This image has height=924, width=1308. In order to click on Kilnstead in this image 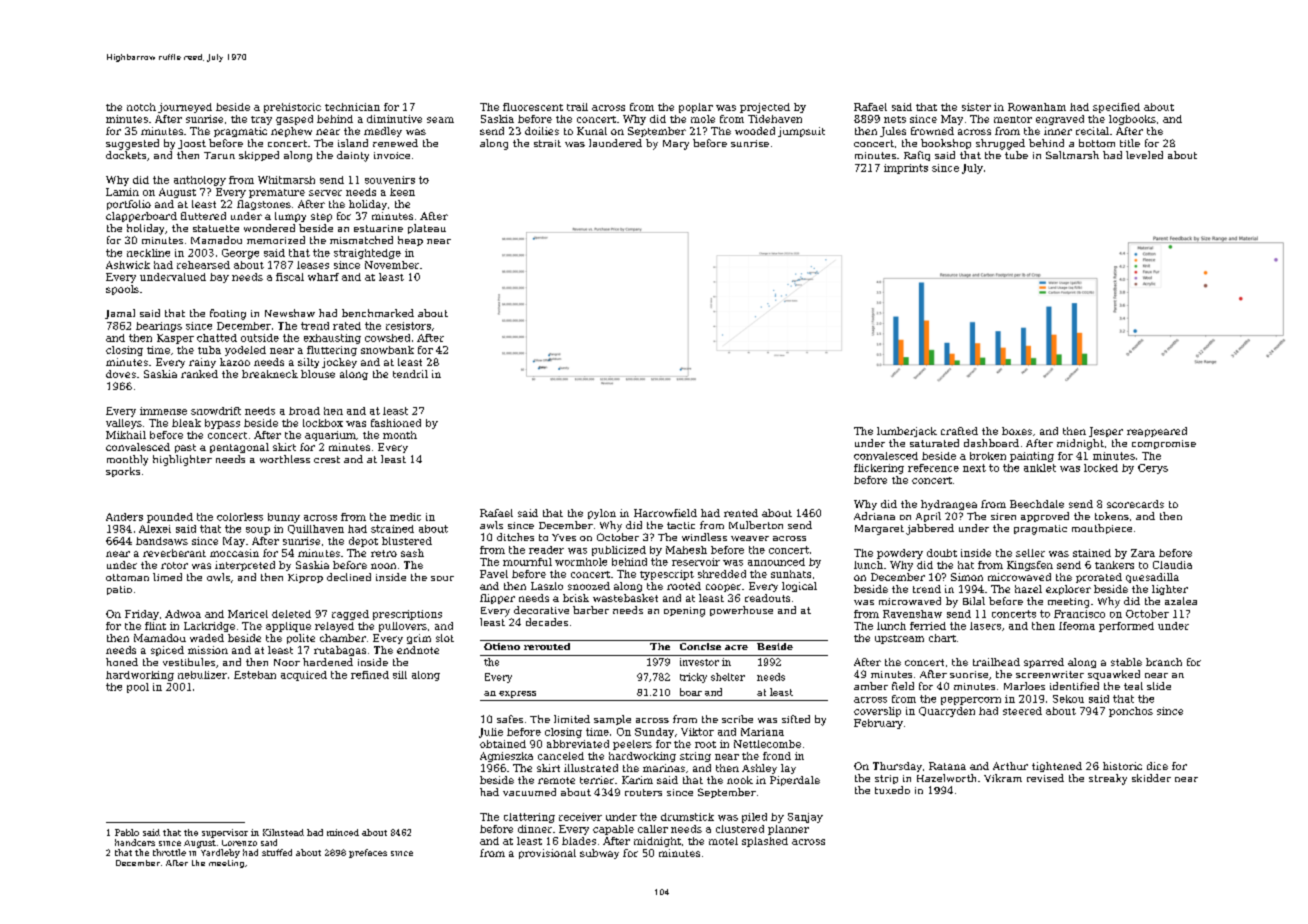, I will do `click(283, 832)`.
